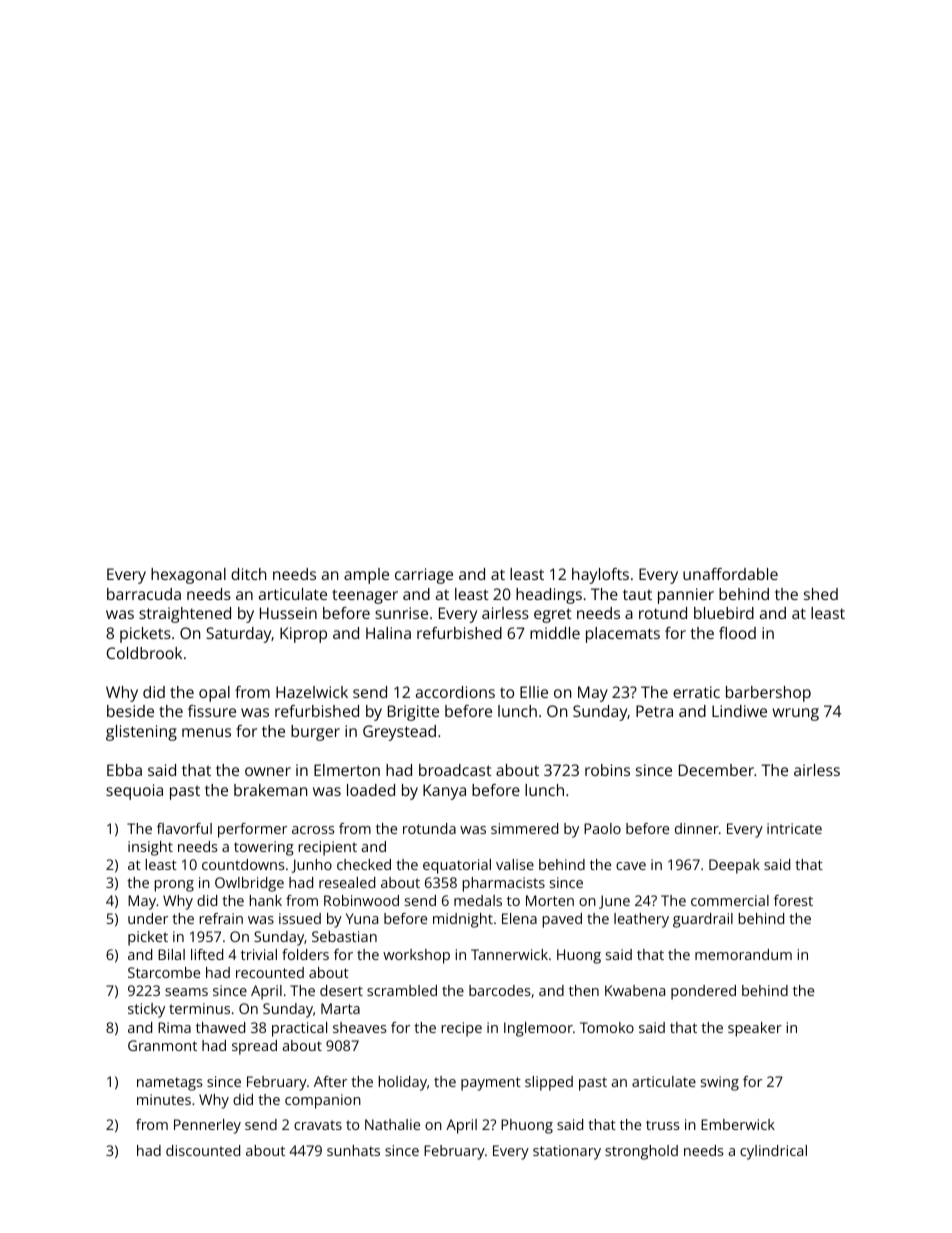 This page has height=1233, width=952. What do you see at coordinates (773, 1152) in the page?
I see `cylindrical` at bounding box center [773, 1152].
